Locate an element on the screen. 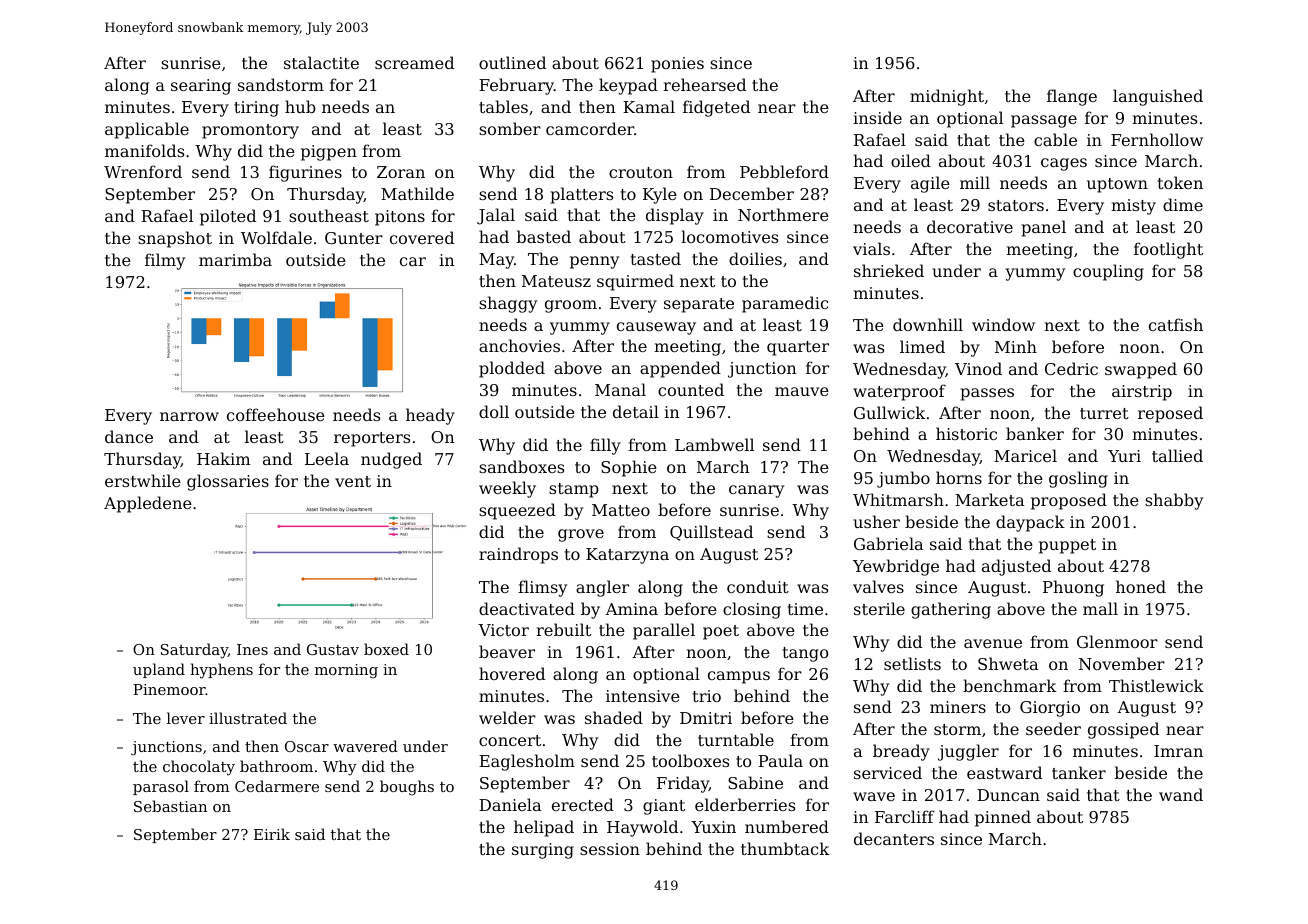 The height and width of the screenshot is (924, 1308). boughs is located at coordinates (407, 788).
